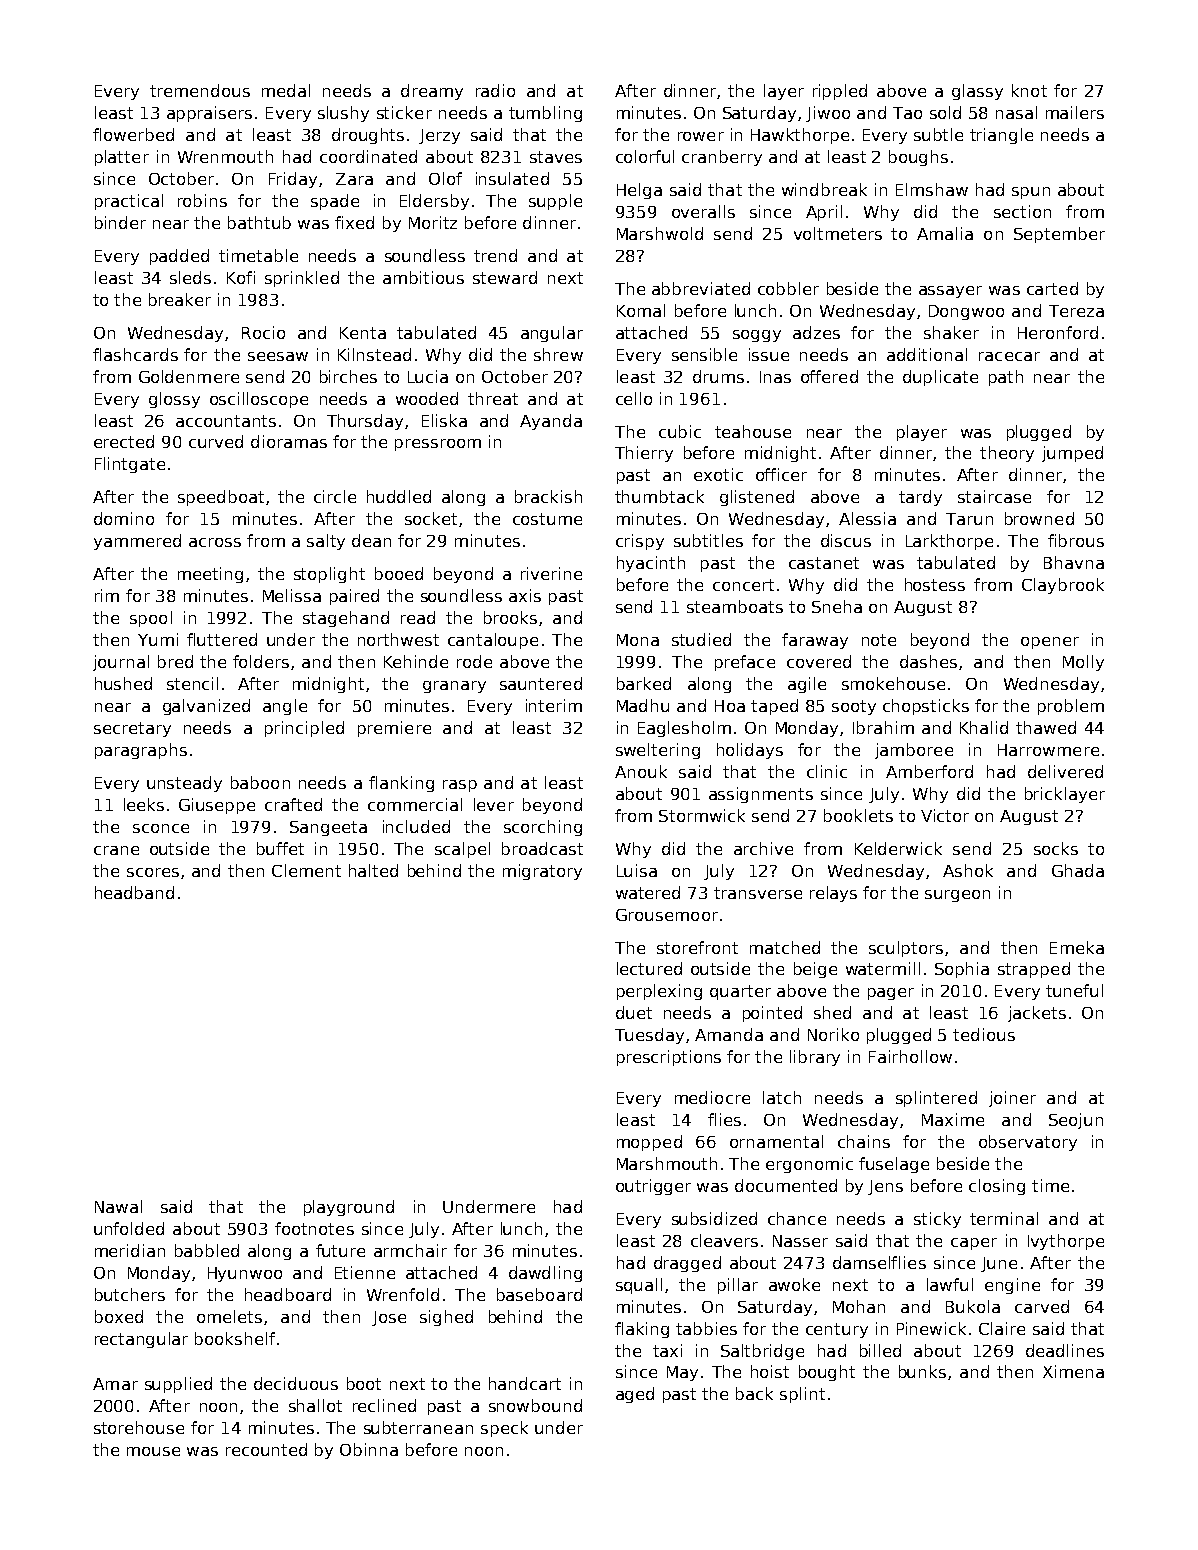 The width and height of the screenshot is (1198, 1550). I want to click on mouse, so click(153, 1451).
